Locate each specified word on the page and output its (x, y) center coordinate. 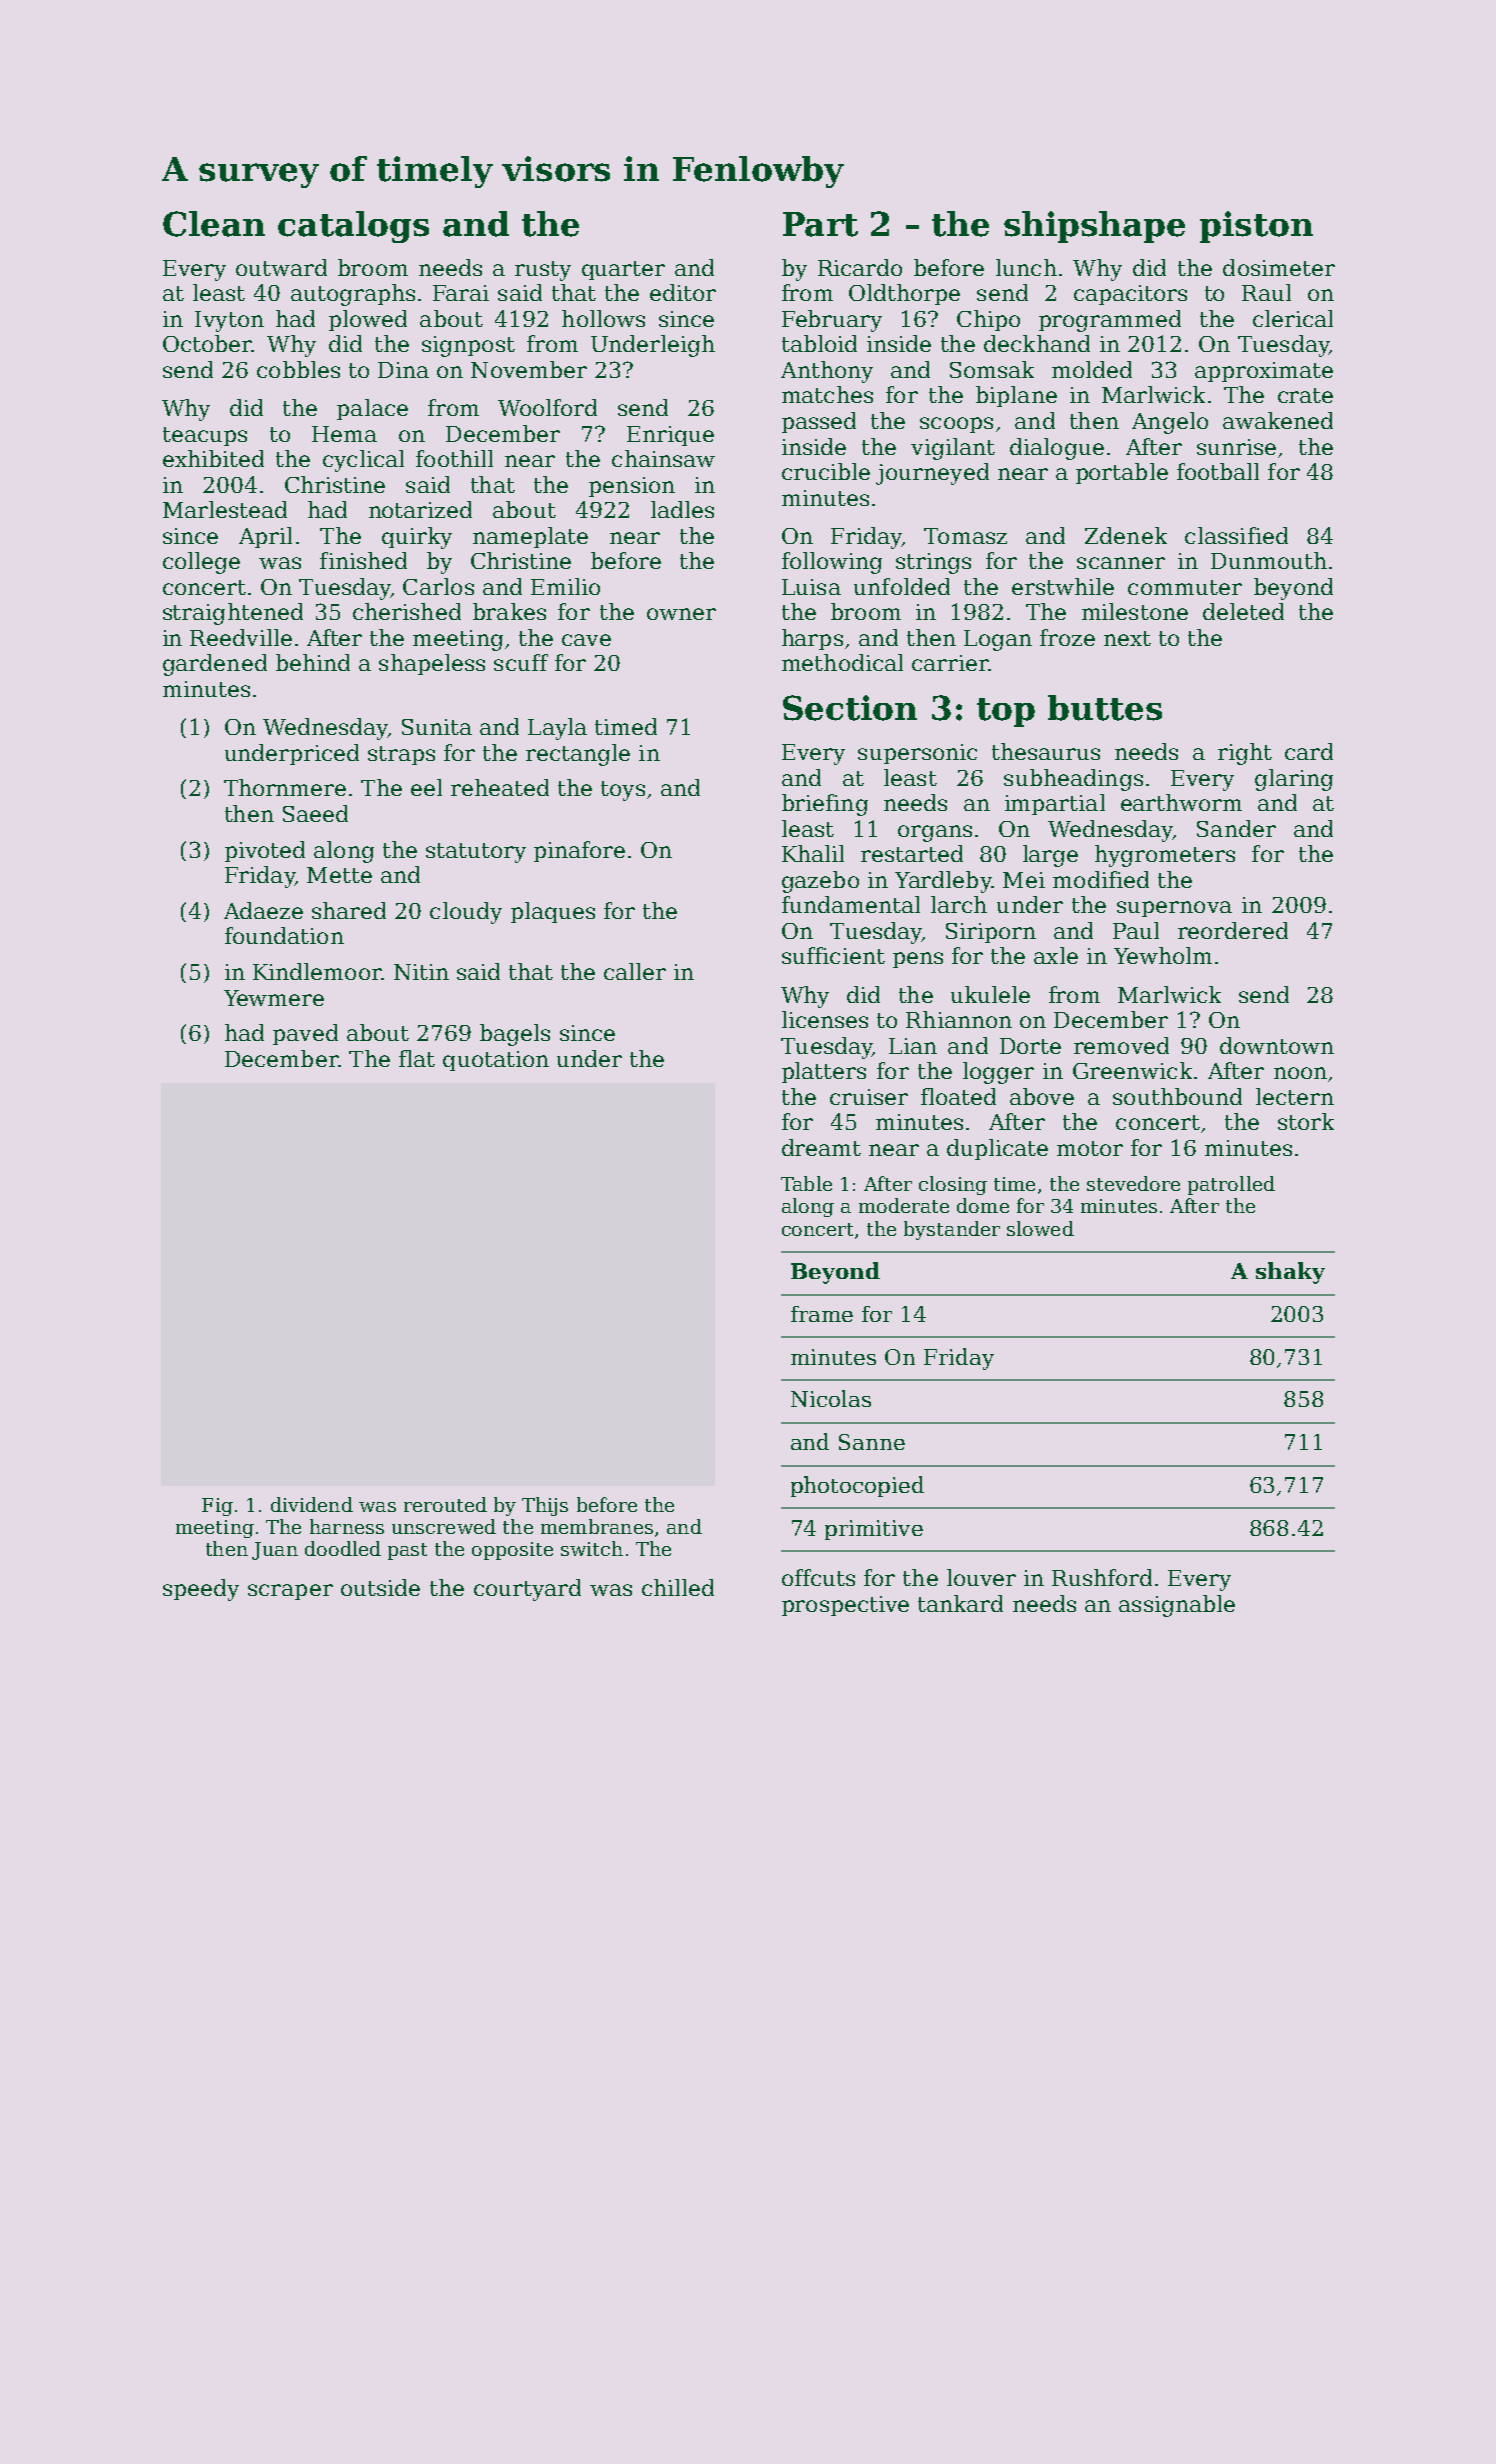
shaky (1290, 1273)
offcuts (818, 1577)
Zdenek (1126, 535)
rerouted (445, 1504)
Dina (403, 370)
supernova (1174, 909)
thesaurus (1046, 751)
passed (819, 422)
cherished (407, 611)
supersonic (917, 754)
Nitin (421, 972)
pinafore (579, 851)
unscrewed (444, 1526)
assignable (1177, 1606)
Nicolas (831, 1398)
